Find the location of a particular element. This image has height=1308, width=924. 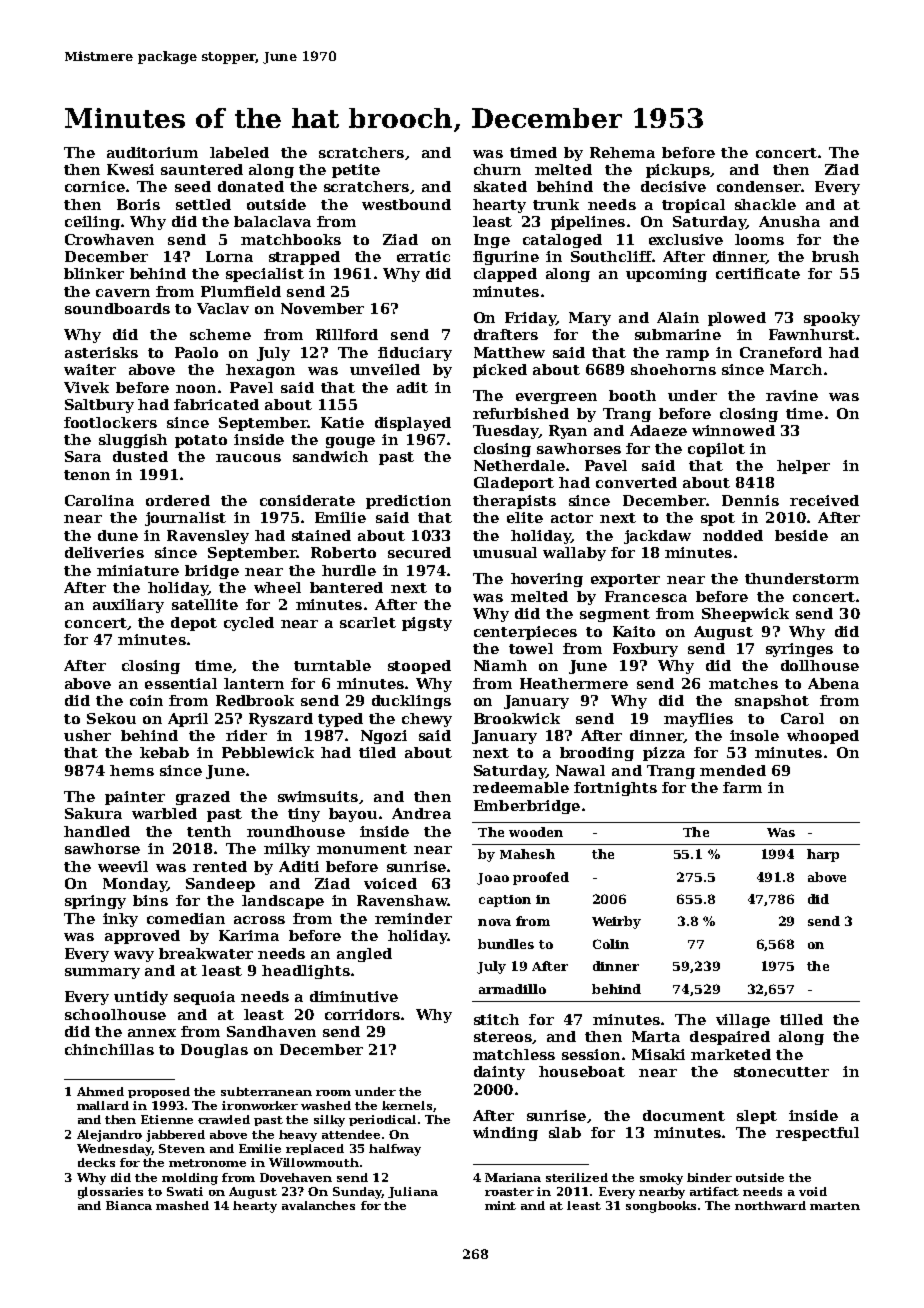

northward is located at coordinates (770, 1205).
